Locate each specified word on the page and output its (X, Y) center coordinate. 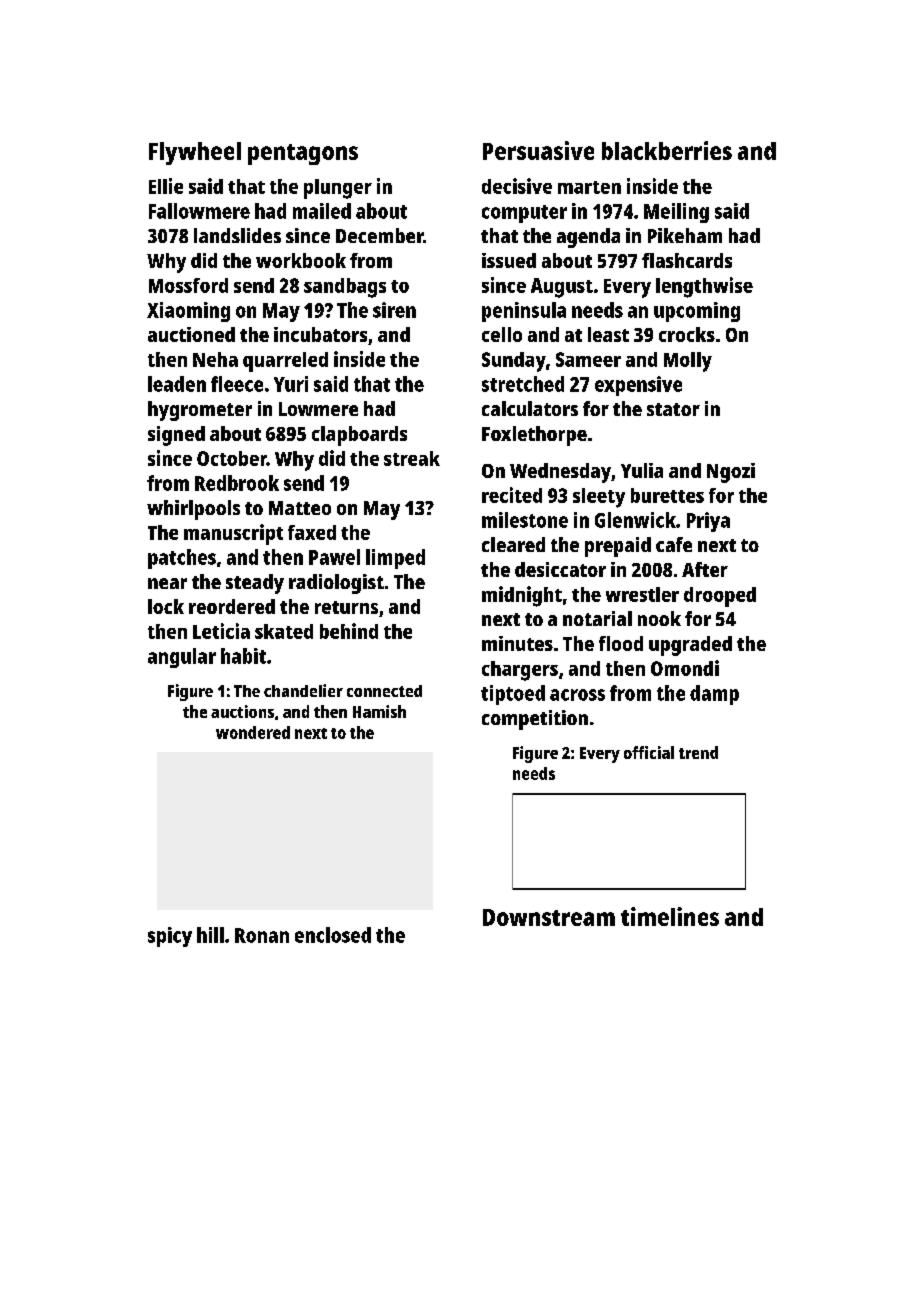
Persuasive (538, 150)
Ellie (166, 186)
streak (412, 458)
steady (255, 584)
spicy (170, 937)
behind (349, 631)
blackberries (667, 150)
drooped (720, 597)
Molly (688, 362)
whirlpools (193, 510)
